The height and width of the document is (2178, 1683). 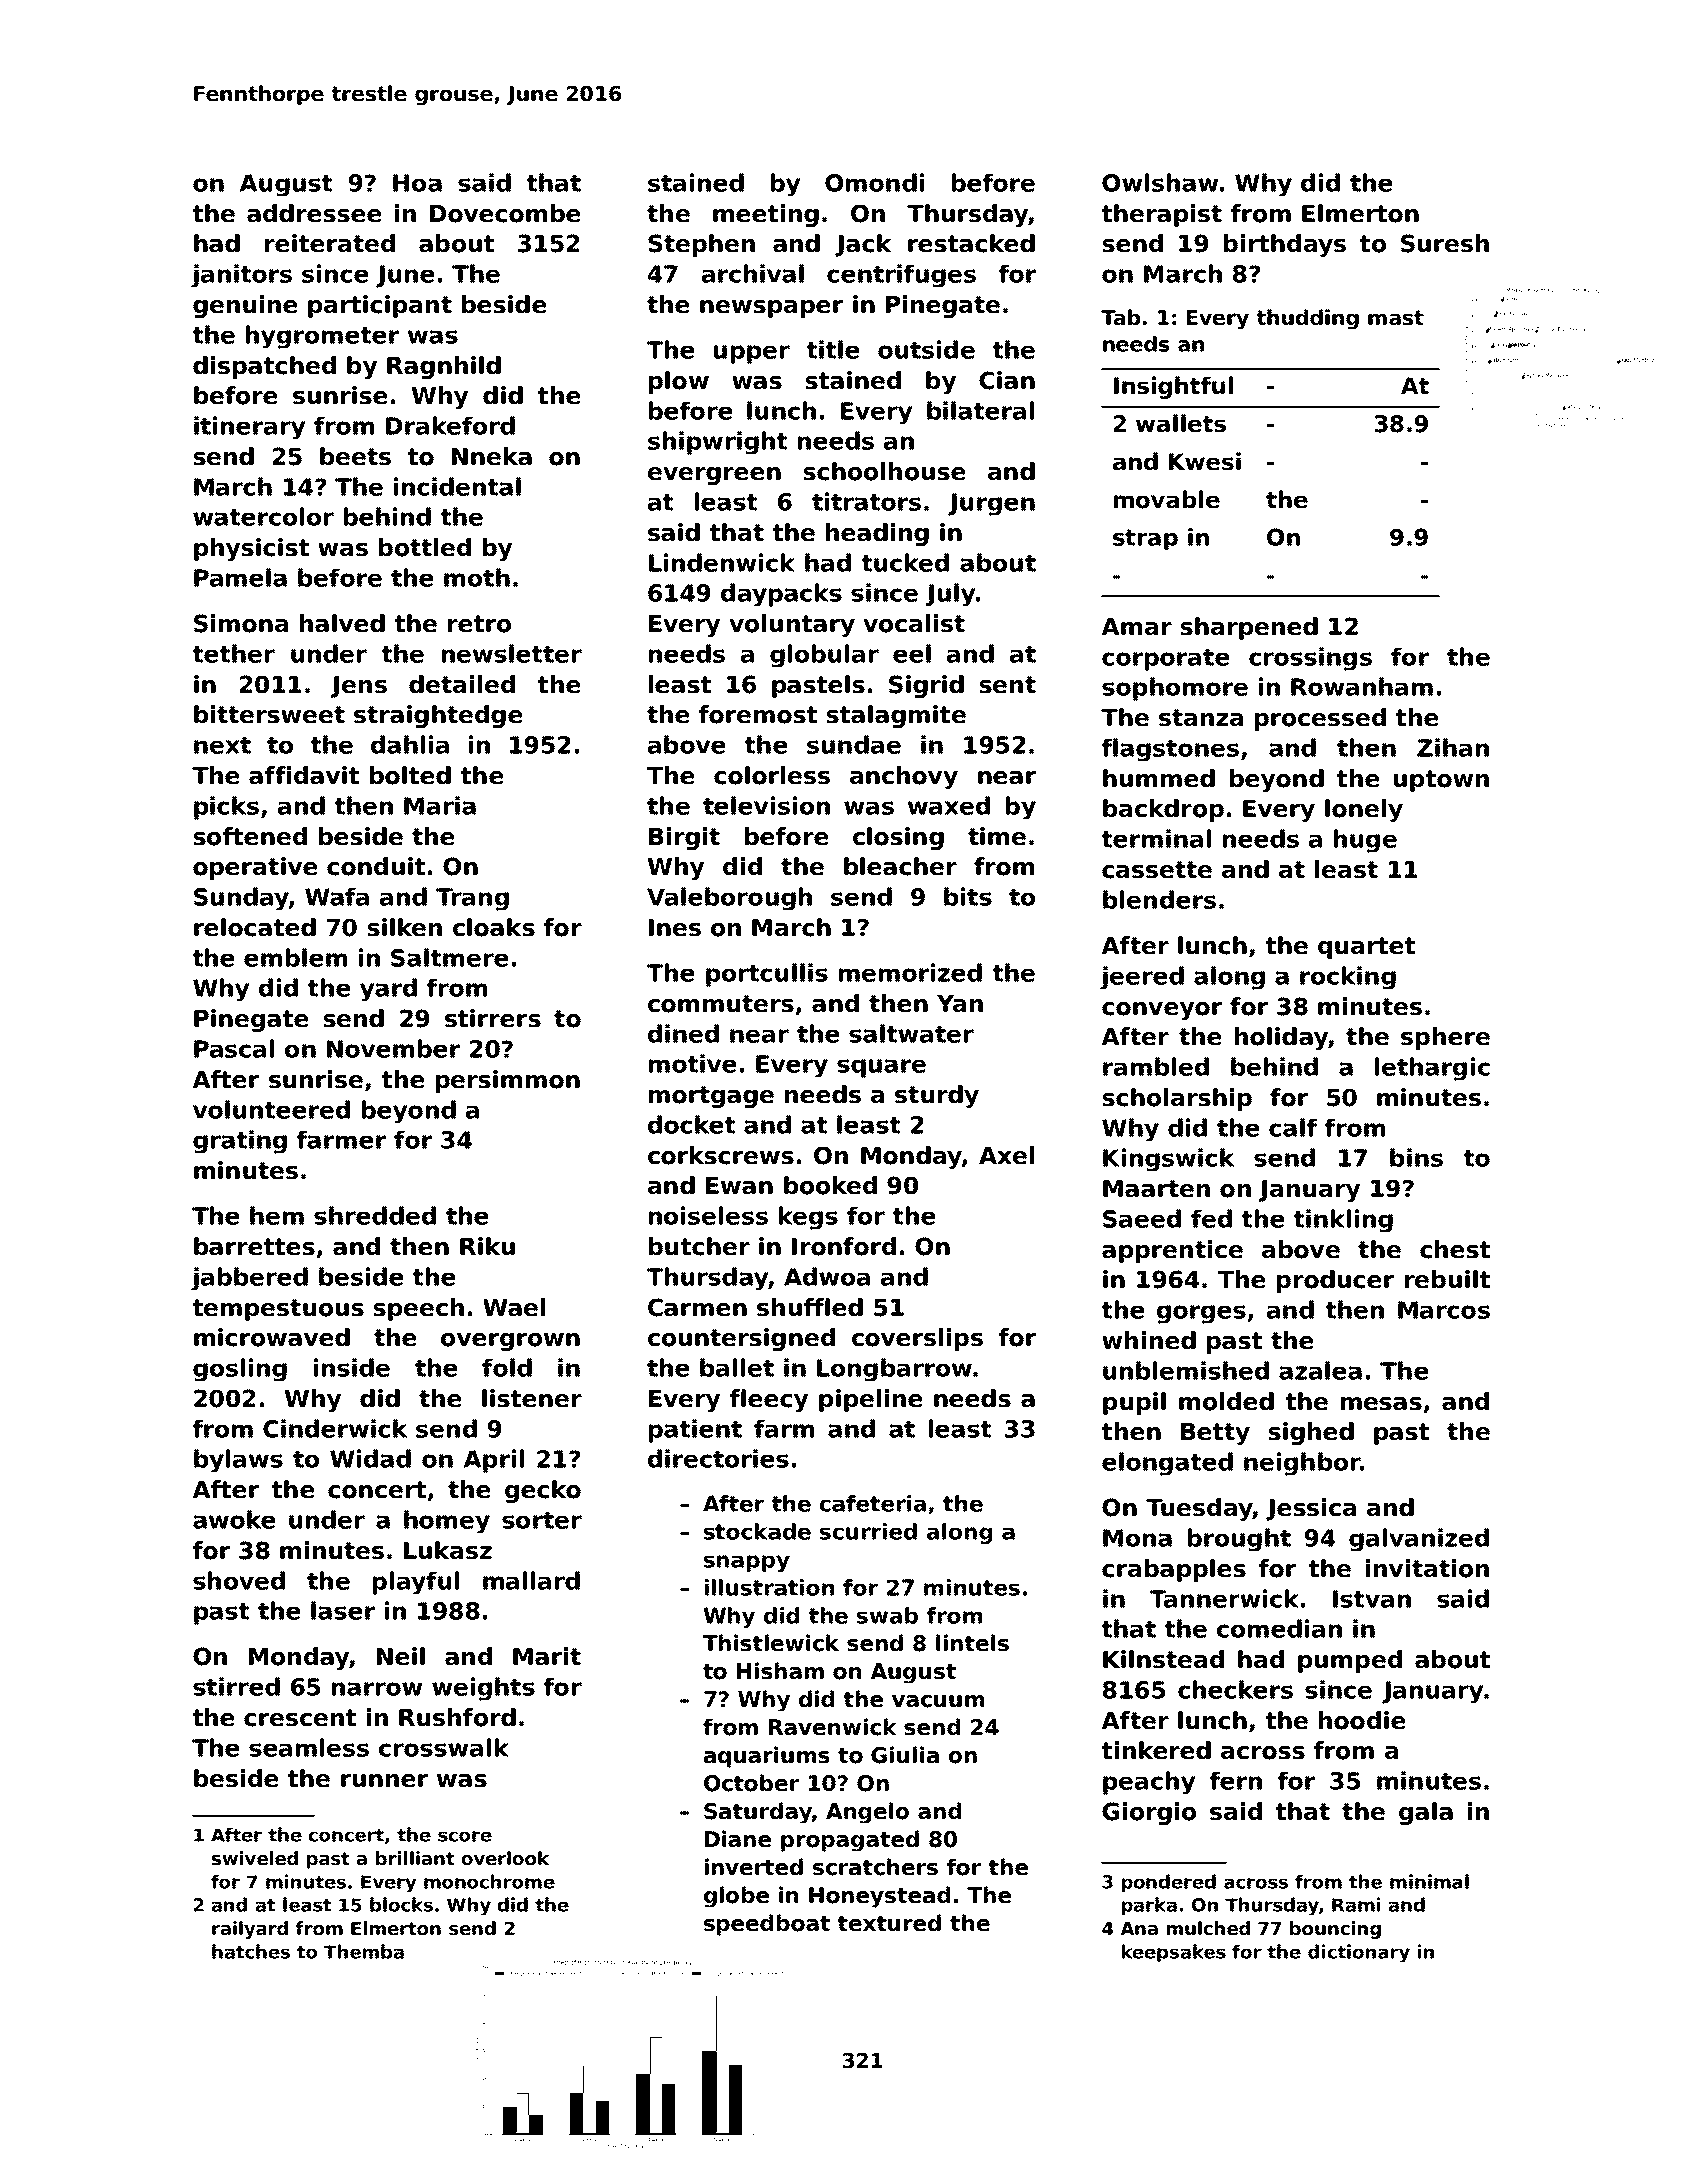 What do you see at coordinates (758, 714) in the document?
I see `foremost` at bounding box center [758, 714].
